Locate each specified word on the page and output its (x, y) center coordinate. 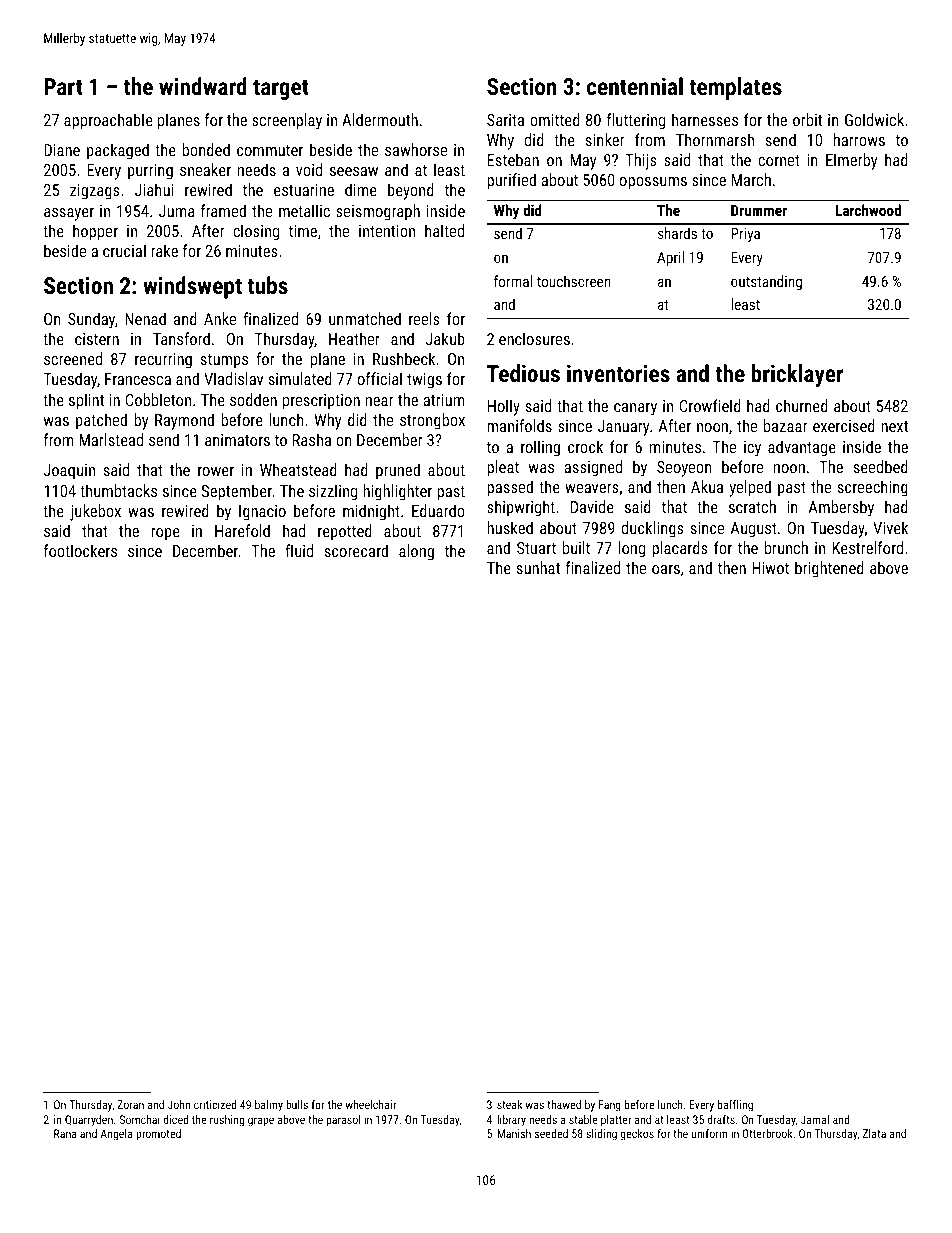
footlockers (80, 550)
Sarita (505, 120)
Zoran (130, 1104)
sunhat (538, 567)
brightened (829, 569)
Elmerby (851, 161)
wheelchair (371, 1104)
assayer (69, 214)
